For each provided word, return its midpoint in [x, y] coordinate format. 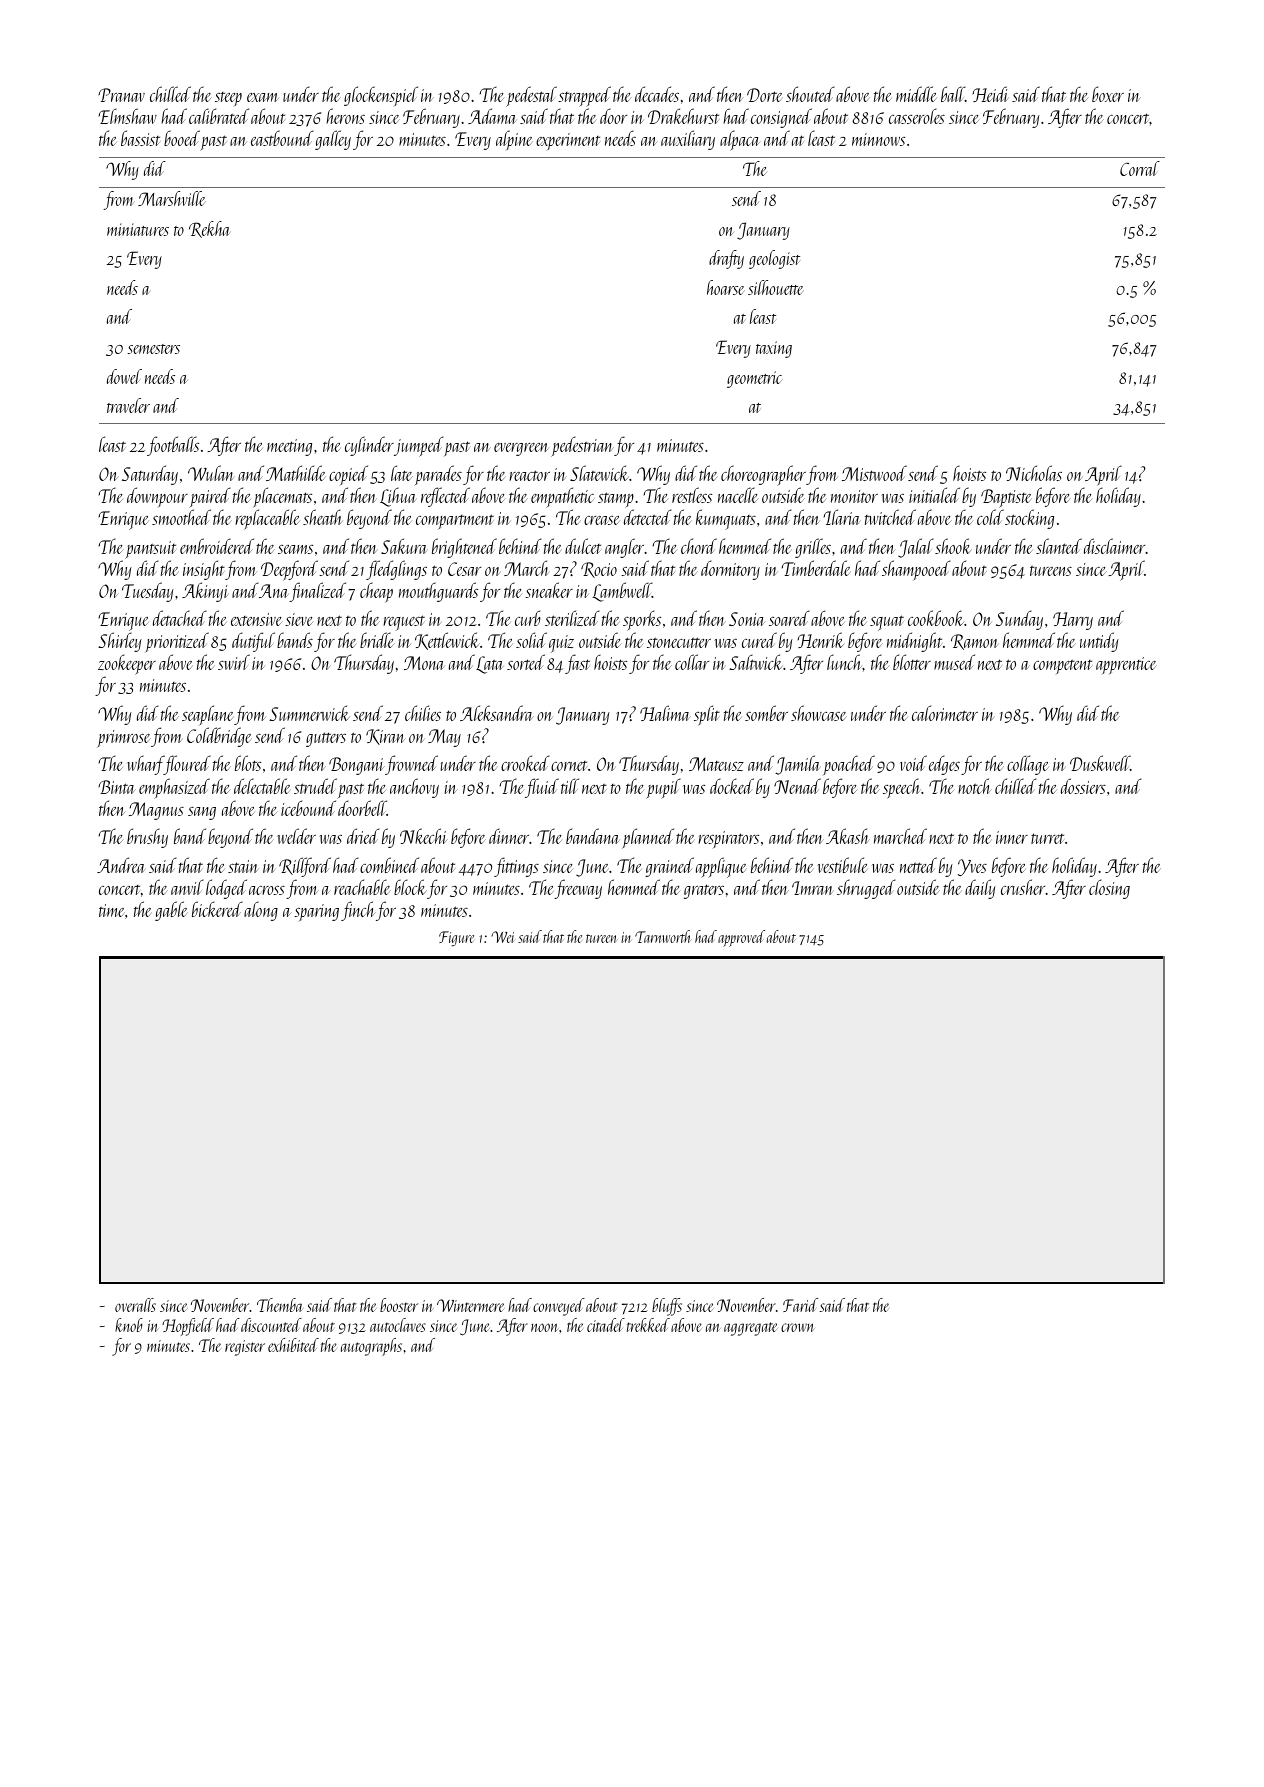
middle [916, 94]
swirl [234, 662]
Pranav [121, 95]
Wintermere [470, 1305]
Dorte [765, 95]
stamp [616, 500]
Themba [280, 1305]
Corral [1140, 168]
